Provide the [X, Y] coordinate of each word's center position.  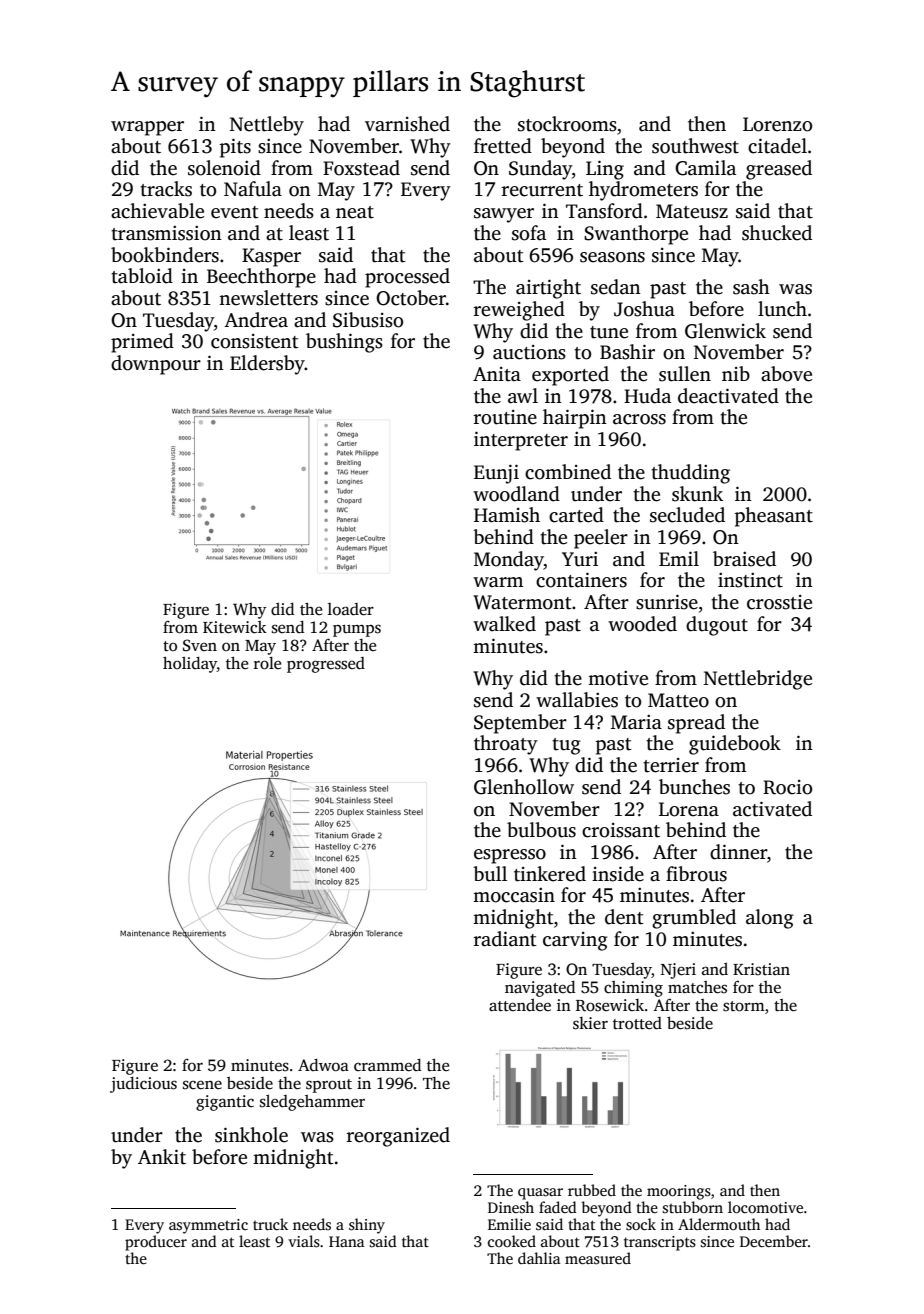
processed [407, 278]
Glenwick [725, 331]
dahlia [539, 1258]
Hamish [507, 515]
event [235, 212]
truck [270, 1224]
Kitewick [235, 627]
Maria [636, 722]
